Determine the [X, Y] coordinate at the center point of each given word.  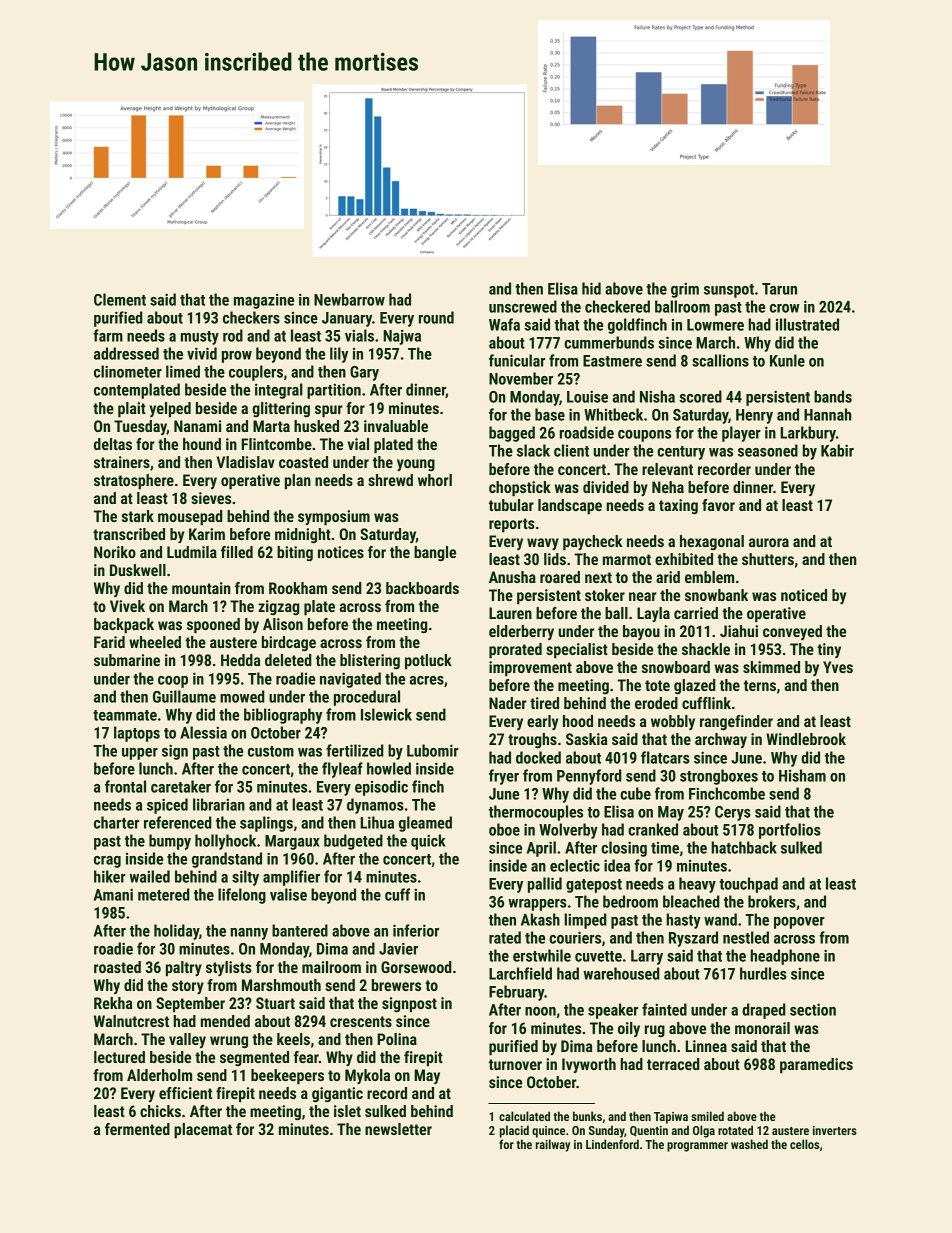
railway [553, 1145]
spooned [213, 626]
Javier [398, 948]
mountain [201, 588]
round [436, 317]
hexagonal [712, 542]
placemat [203, 1131]
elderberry [521, 632]
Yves [838, 667]
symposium [334, 518]
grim [685, 290]
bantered [300, 930]
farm [108, 335]
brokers [772, 901]
